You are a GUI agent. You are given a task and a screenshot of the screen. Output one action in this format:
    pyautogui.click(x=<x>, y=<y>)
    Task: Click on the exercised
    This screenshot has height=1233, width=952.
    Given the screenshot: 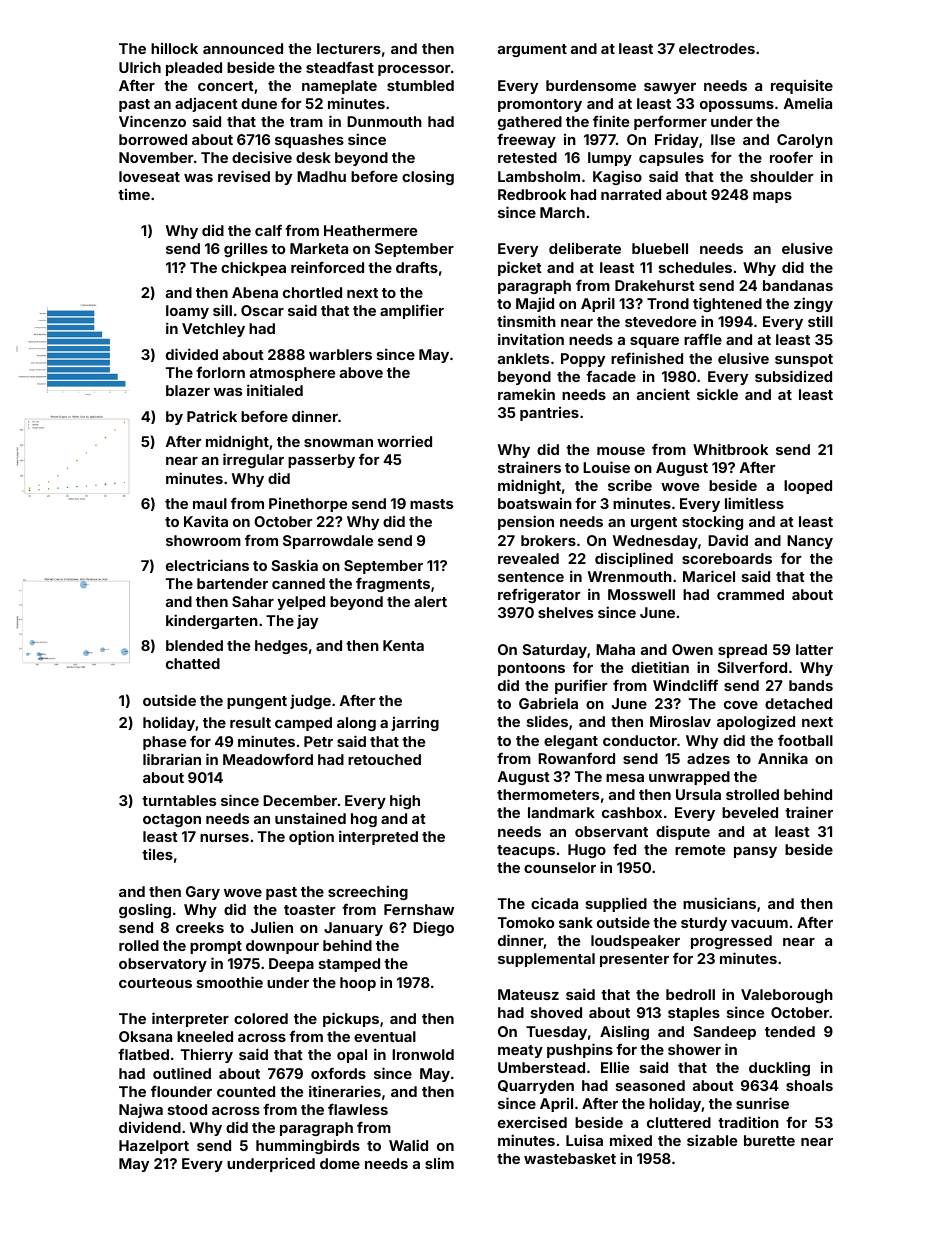 What is the action you would take?
    pyautogui.click(x=532, y=1122)
